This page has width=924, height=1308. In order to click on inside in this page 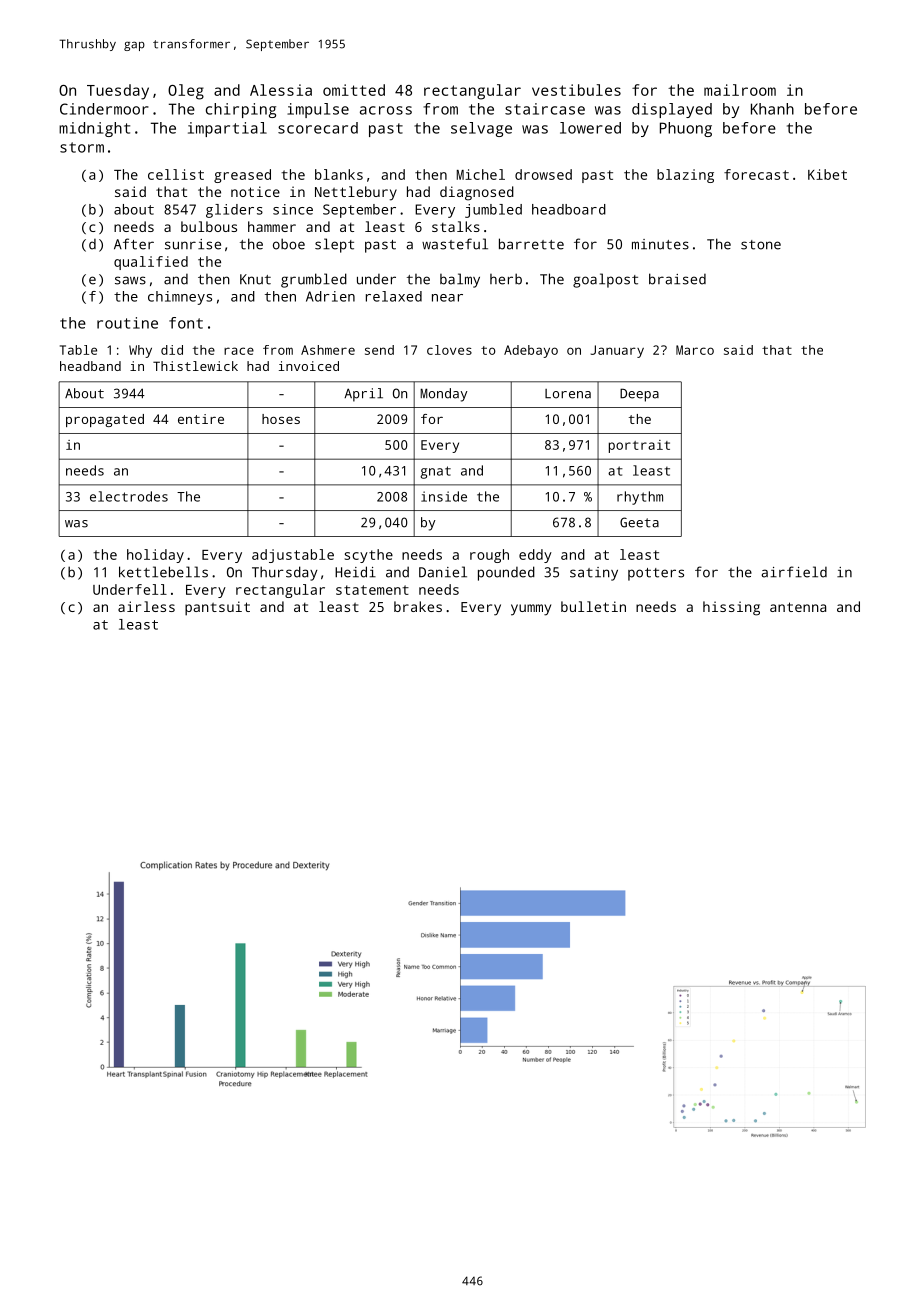, I will do `click(444, 496)`.
